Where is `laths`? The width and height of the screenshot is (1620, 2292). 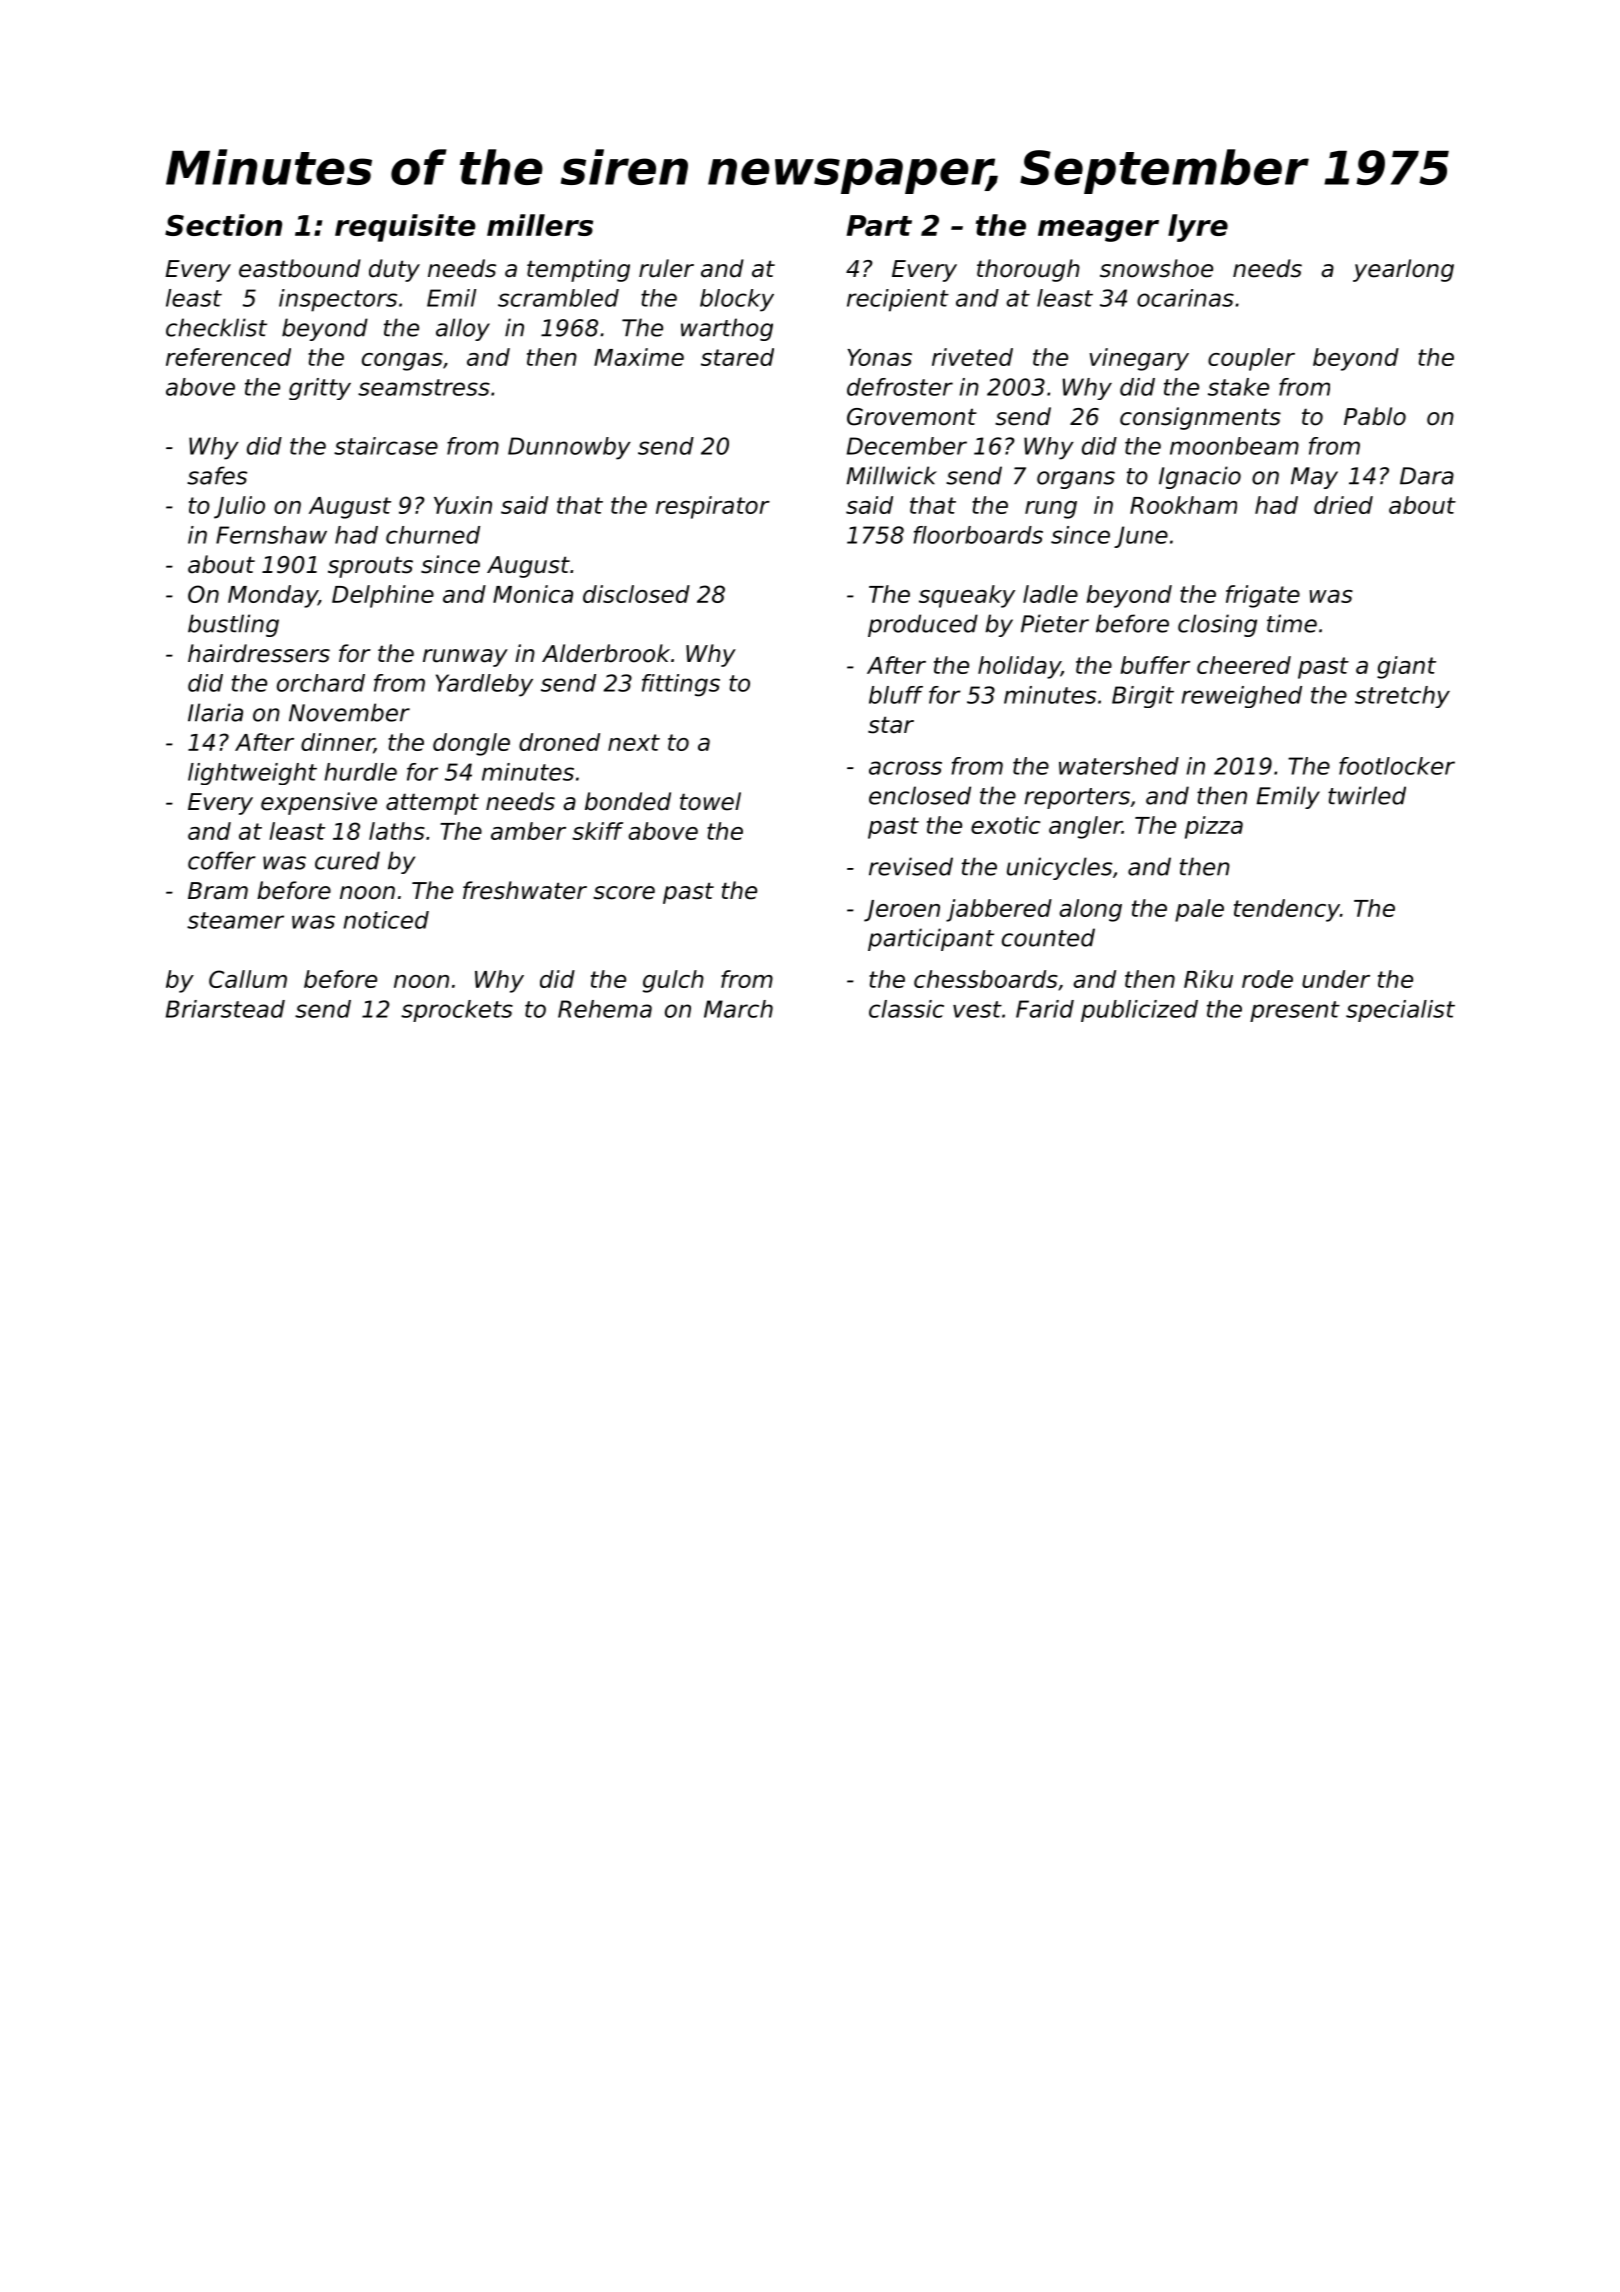
laths is located at coordinates (397, 831).
